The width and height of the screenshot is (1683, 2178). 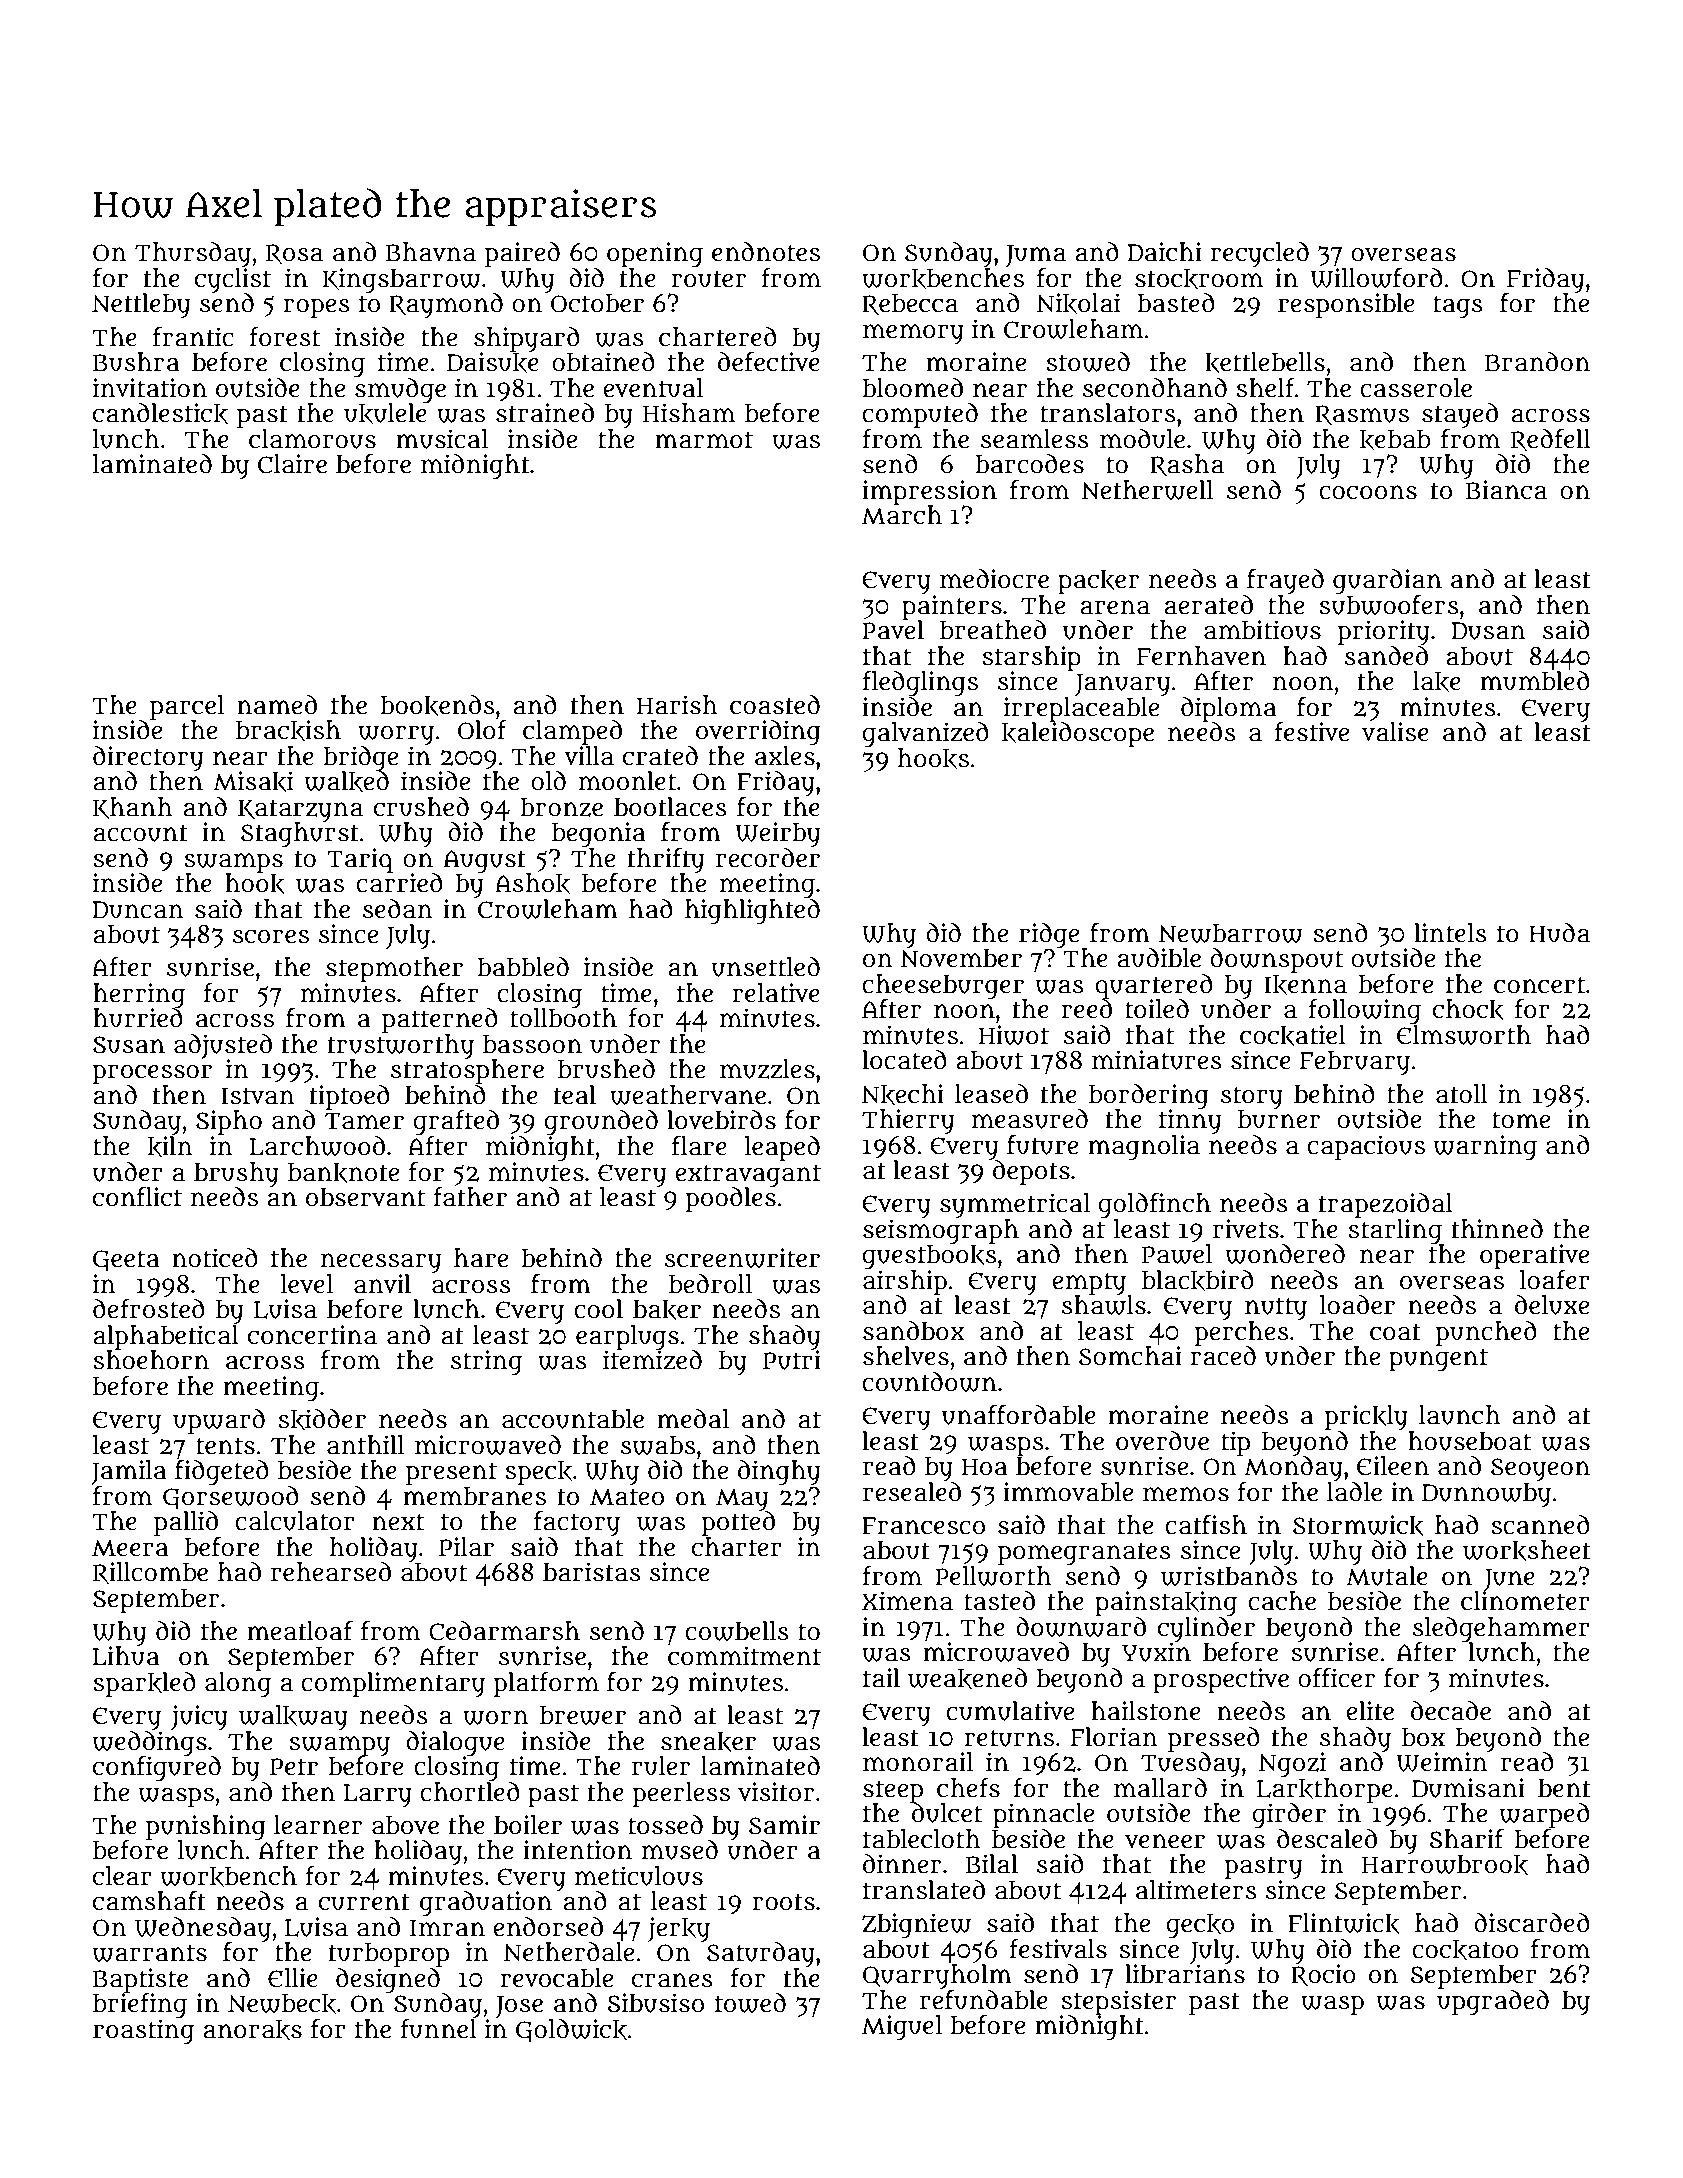 What do you see at coordinates (912, 1491) in the screenshot?
I see `resealed` at bounding box center [912, 1491].
